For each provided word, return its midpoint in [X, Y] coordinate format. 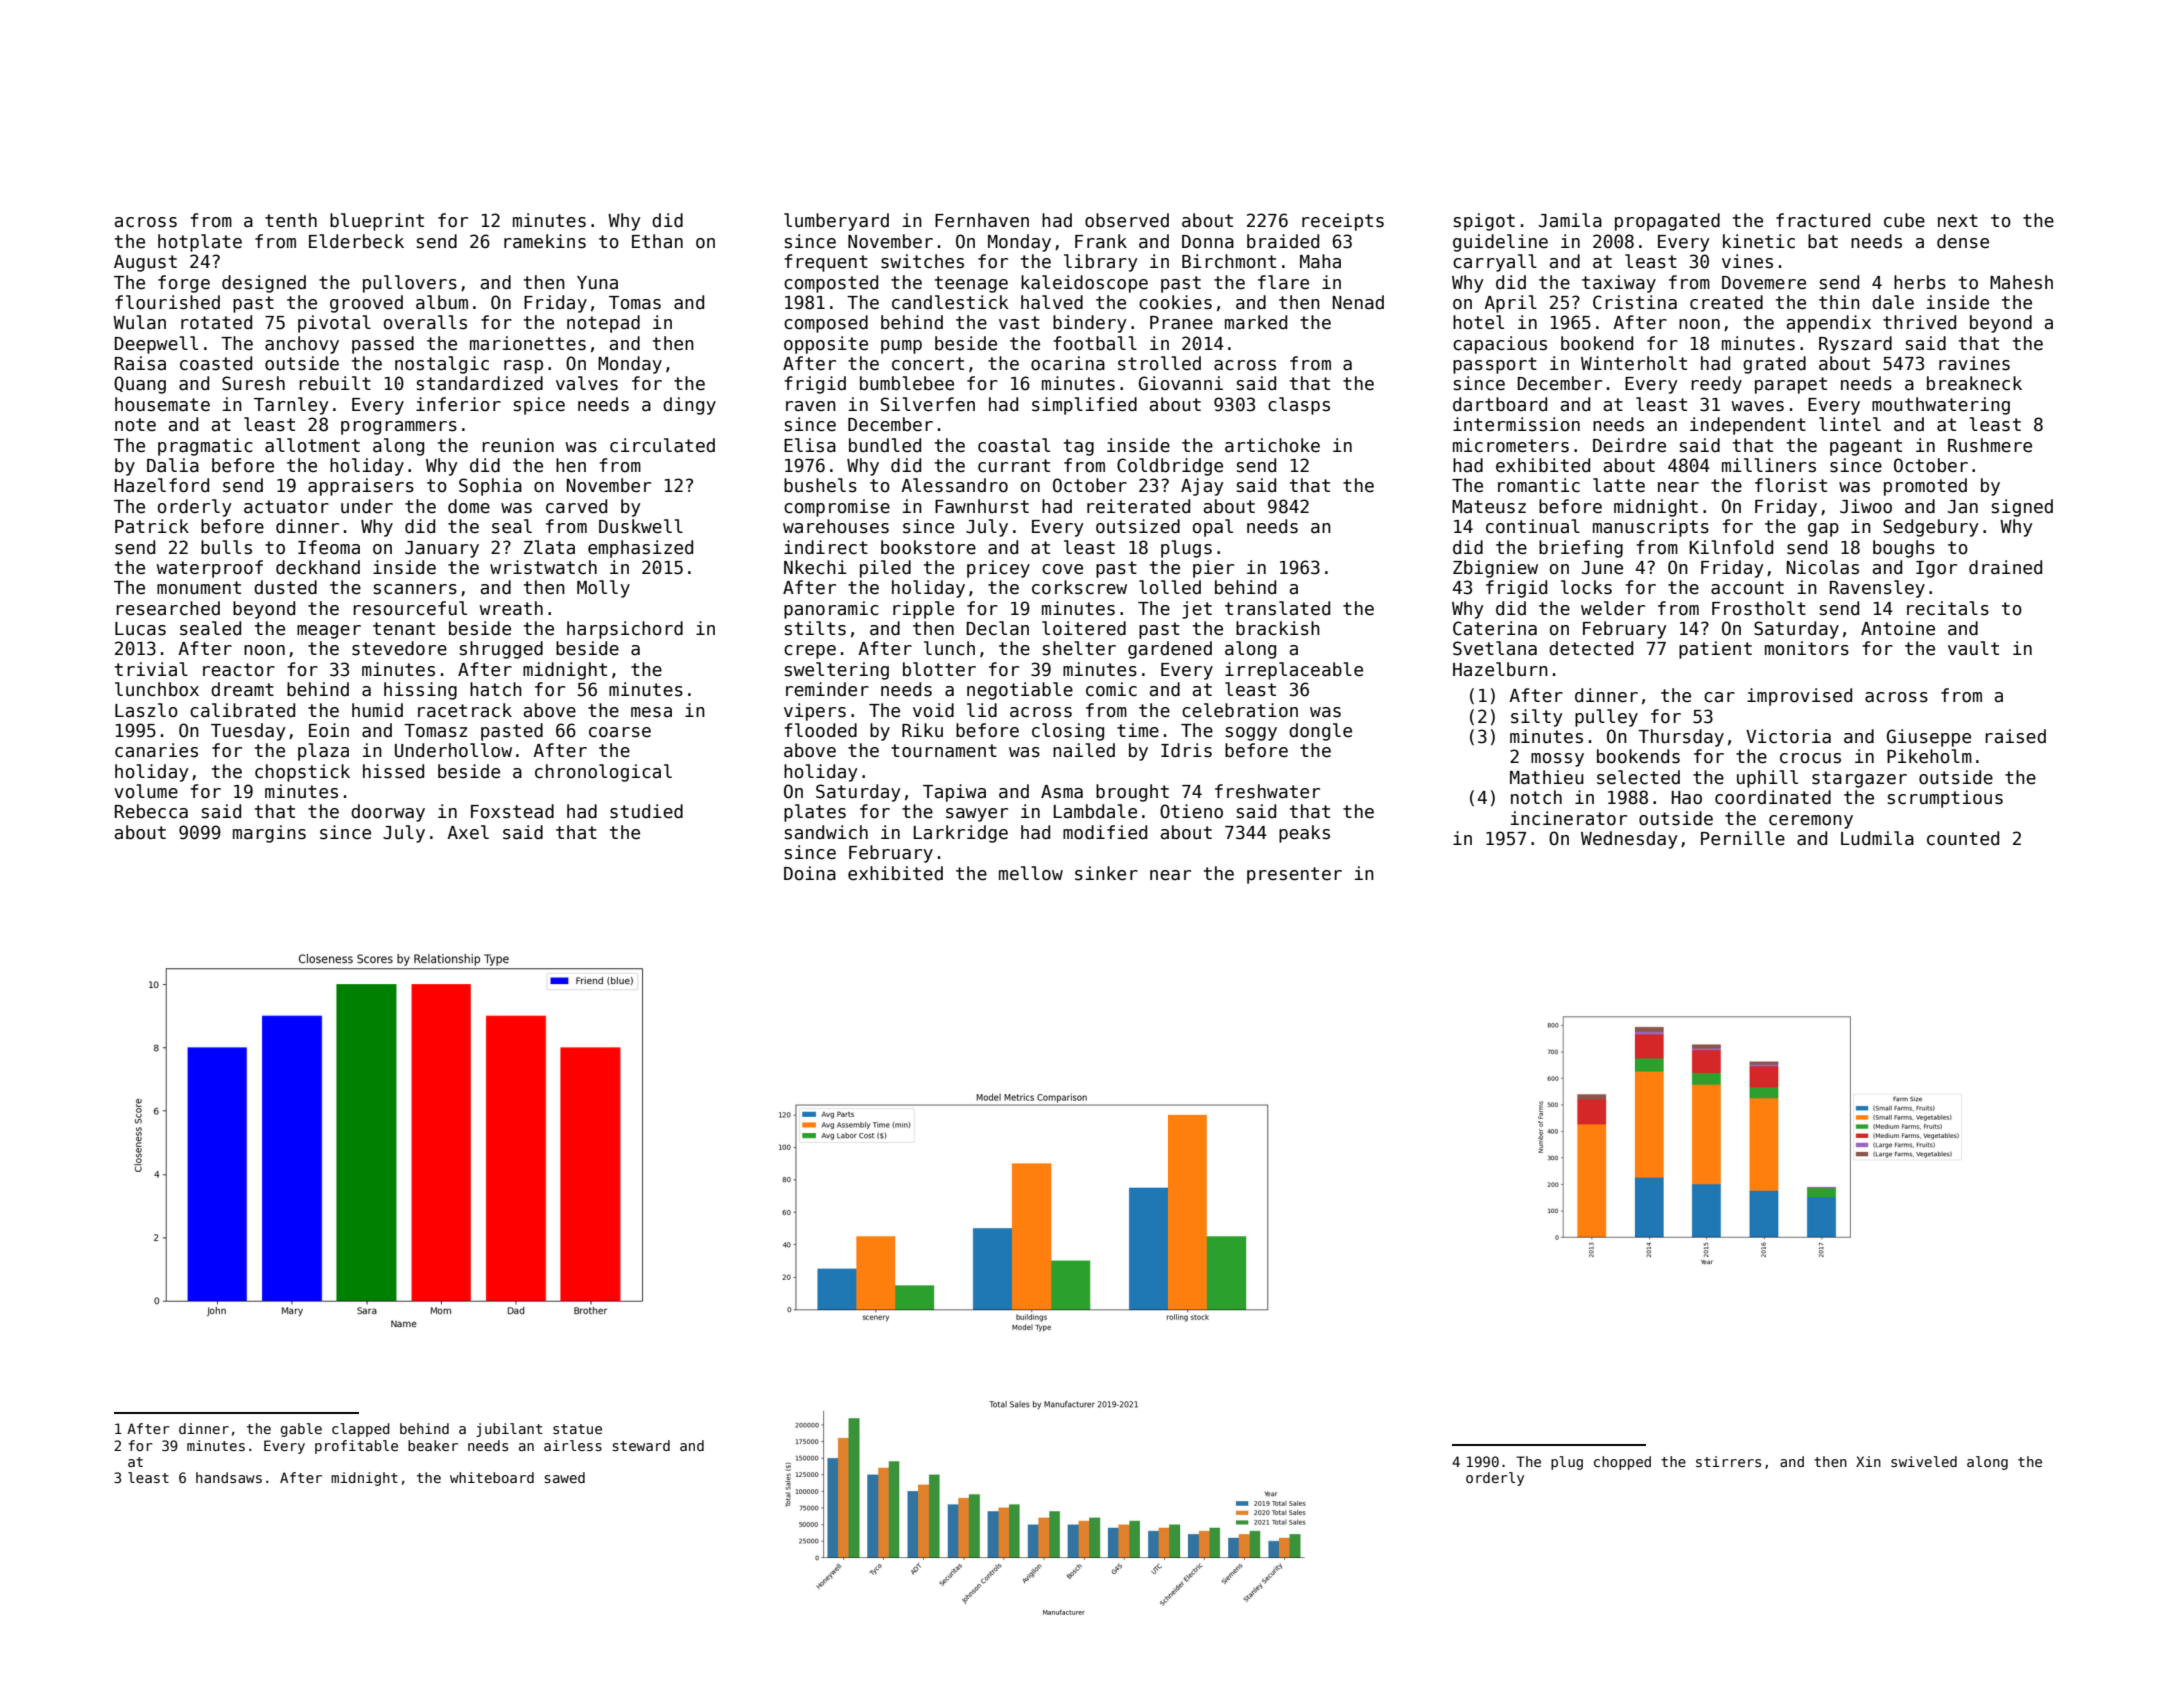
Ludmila [1877, 838]
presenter [1294, 875]
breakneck [1974, 383]
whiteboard [492, 1477]
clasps [1299, 406]
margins [269, 834]
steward [641, 1445]
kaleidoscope [1084, 284]
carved [576, 506]
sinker [1106, 873]
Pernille [1743, 838]
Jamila [1570, 220]
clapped [361, 1430]
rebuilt [335, 383]
